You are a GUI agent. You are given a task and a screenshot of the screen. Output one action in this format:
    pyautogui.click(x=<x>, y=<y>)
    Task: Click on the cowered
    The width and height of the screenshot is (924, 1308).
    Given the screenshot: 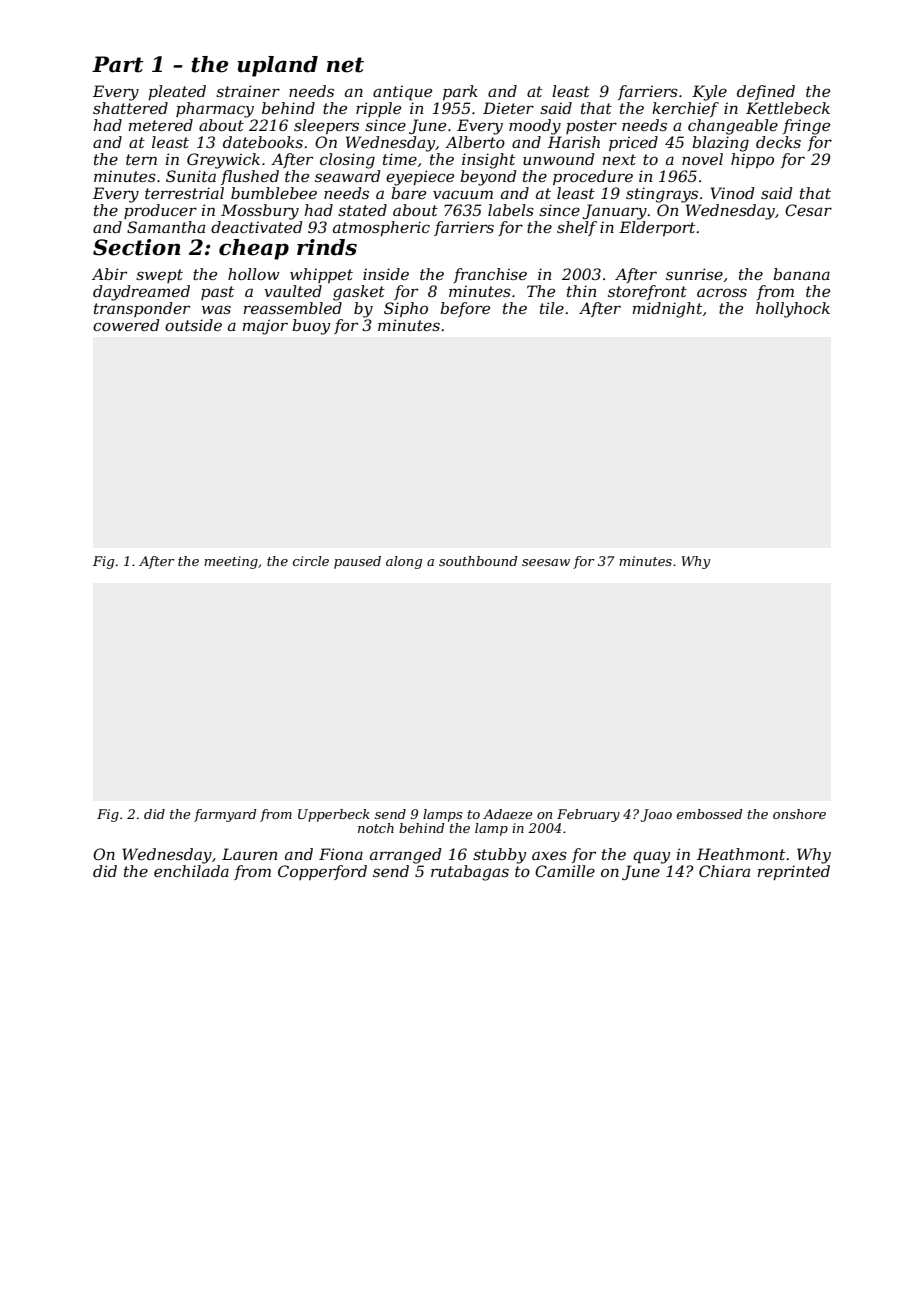 What is the action you would take?
    pyautogui.click(x=126, y=325)
